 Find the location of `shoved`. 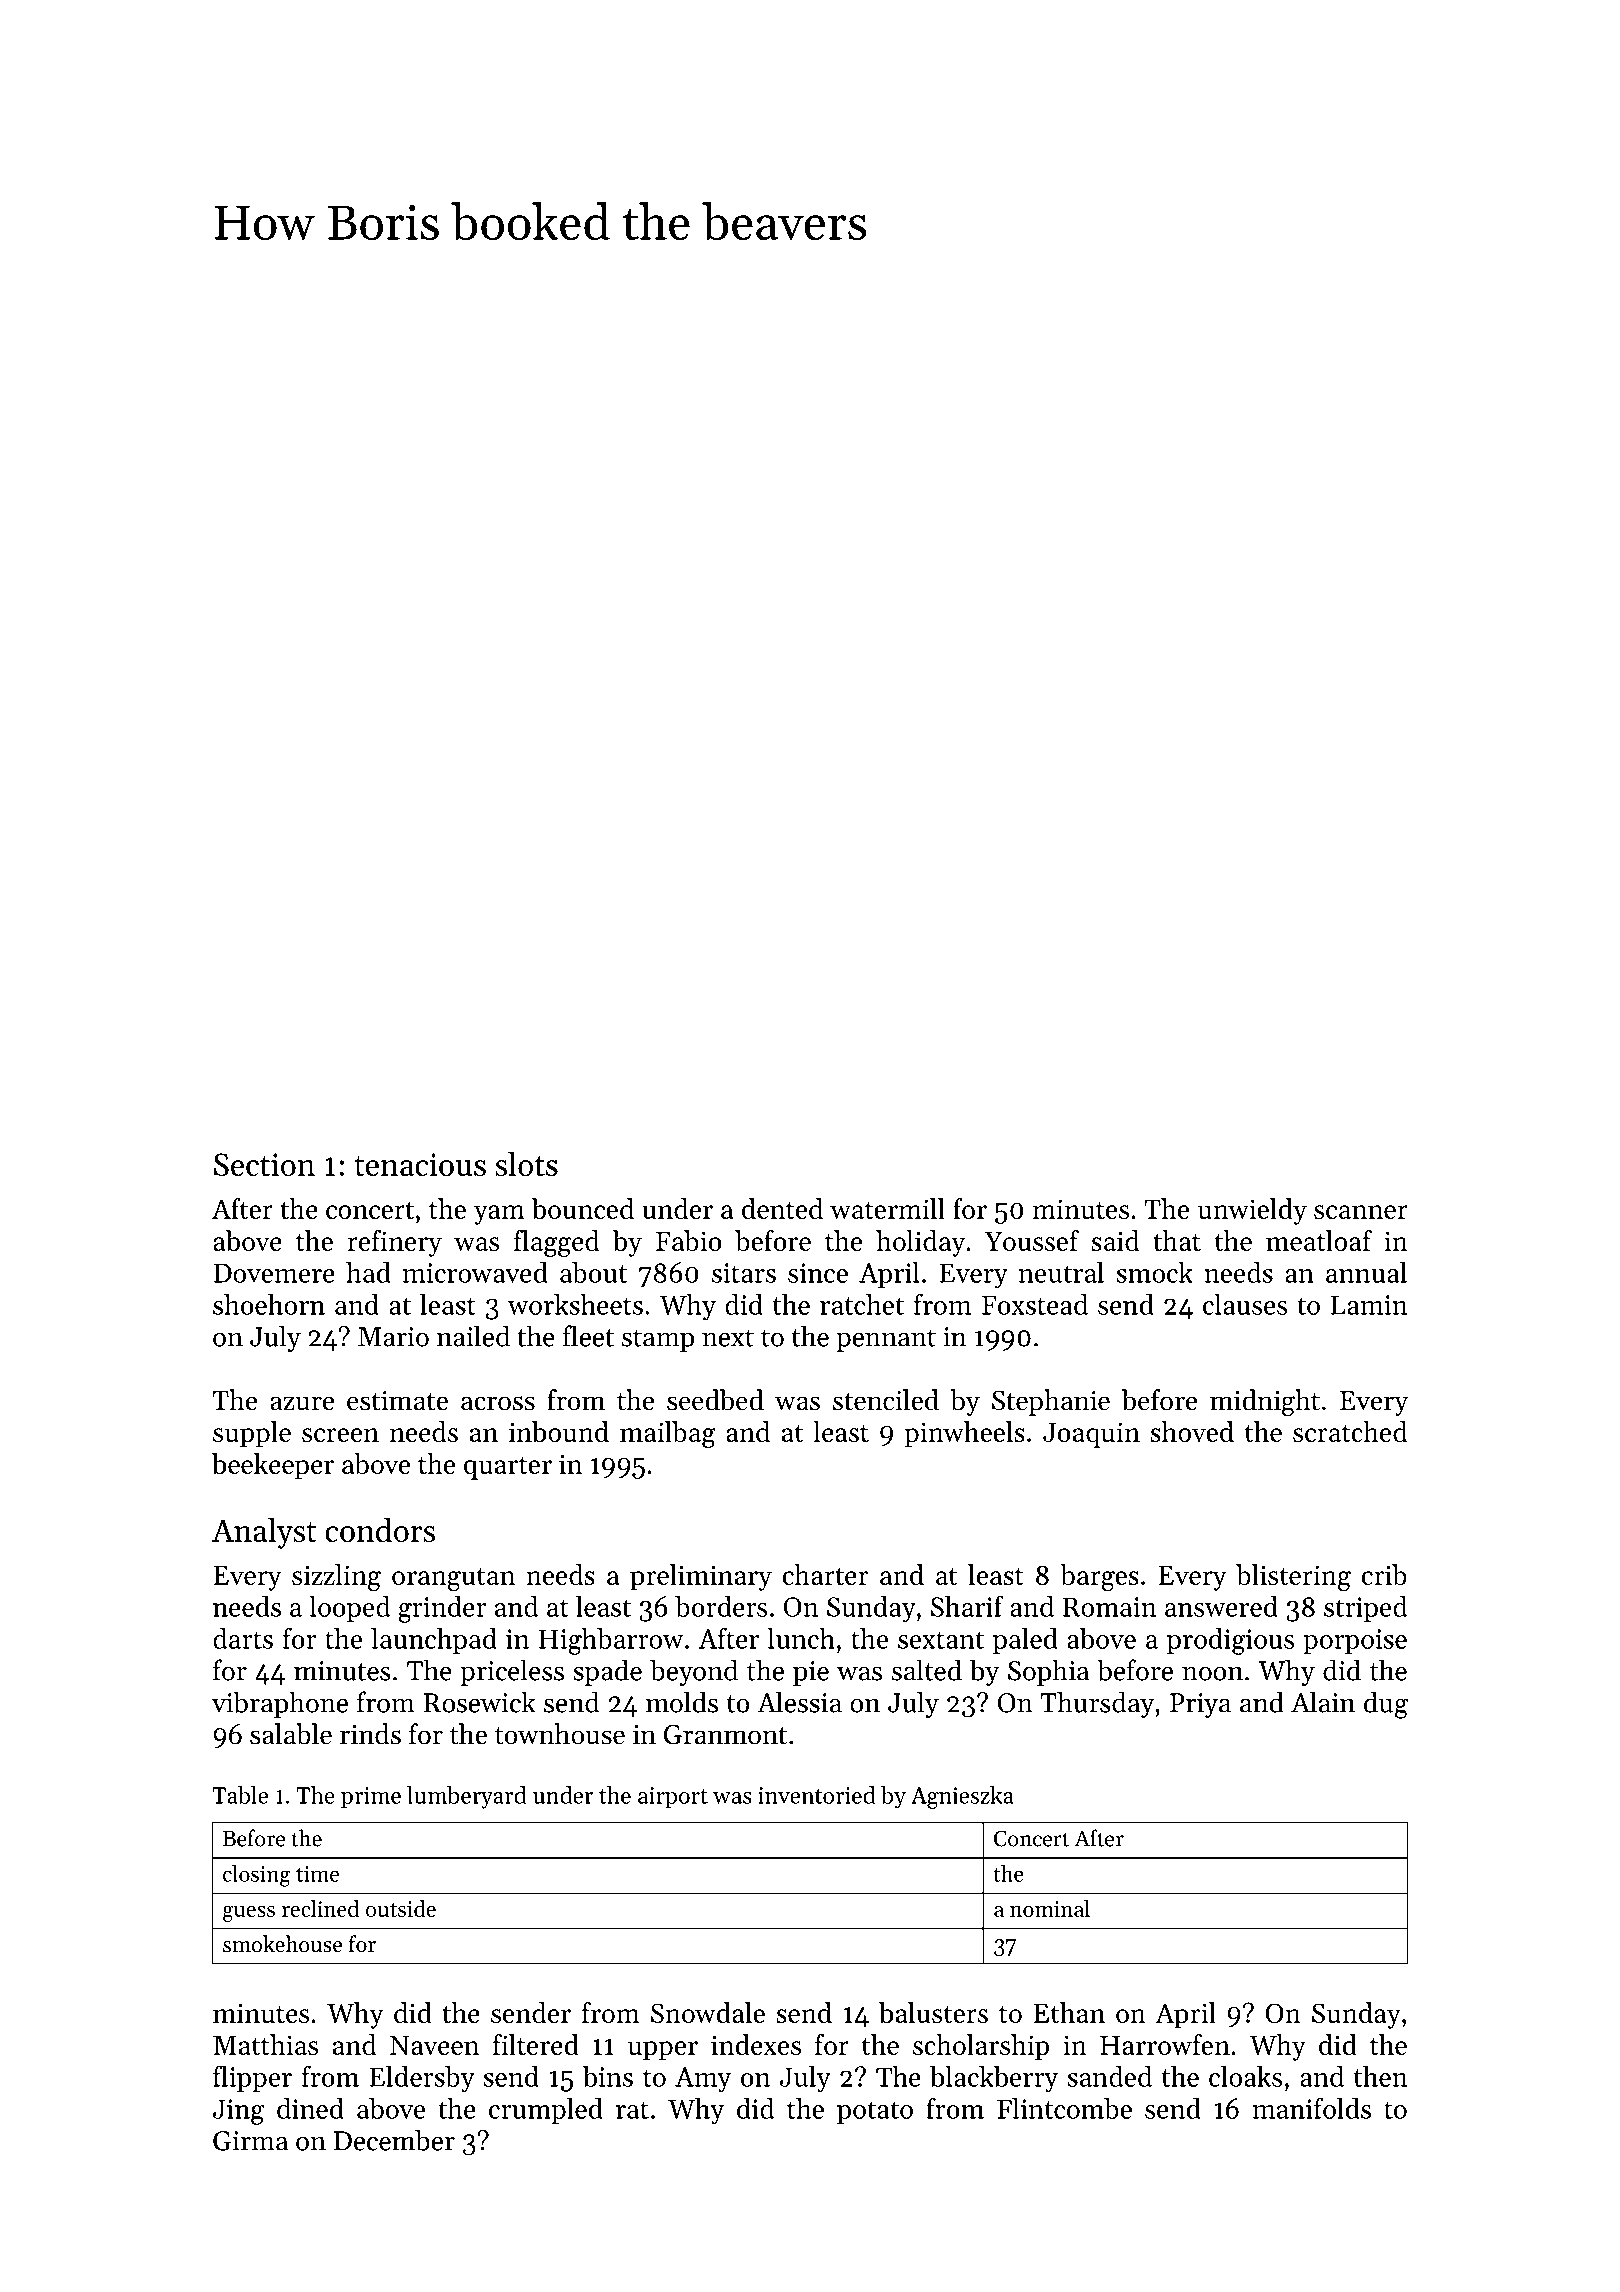

shoved is located at coordinates (1192, 1431).
